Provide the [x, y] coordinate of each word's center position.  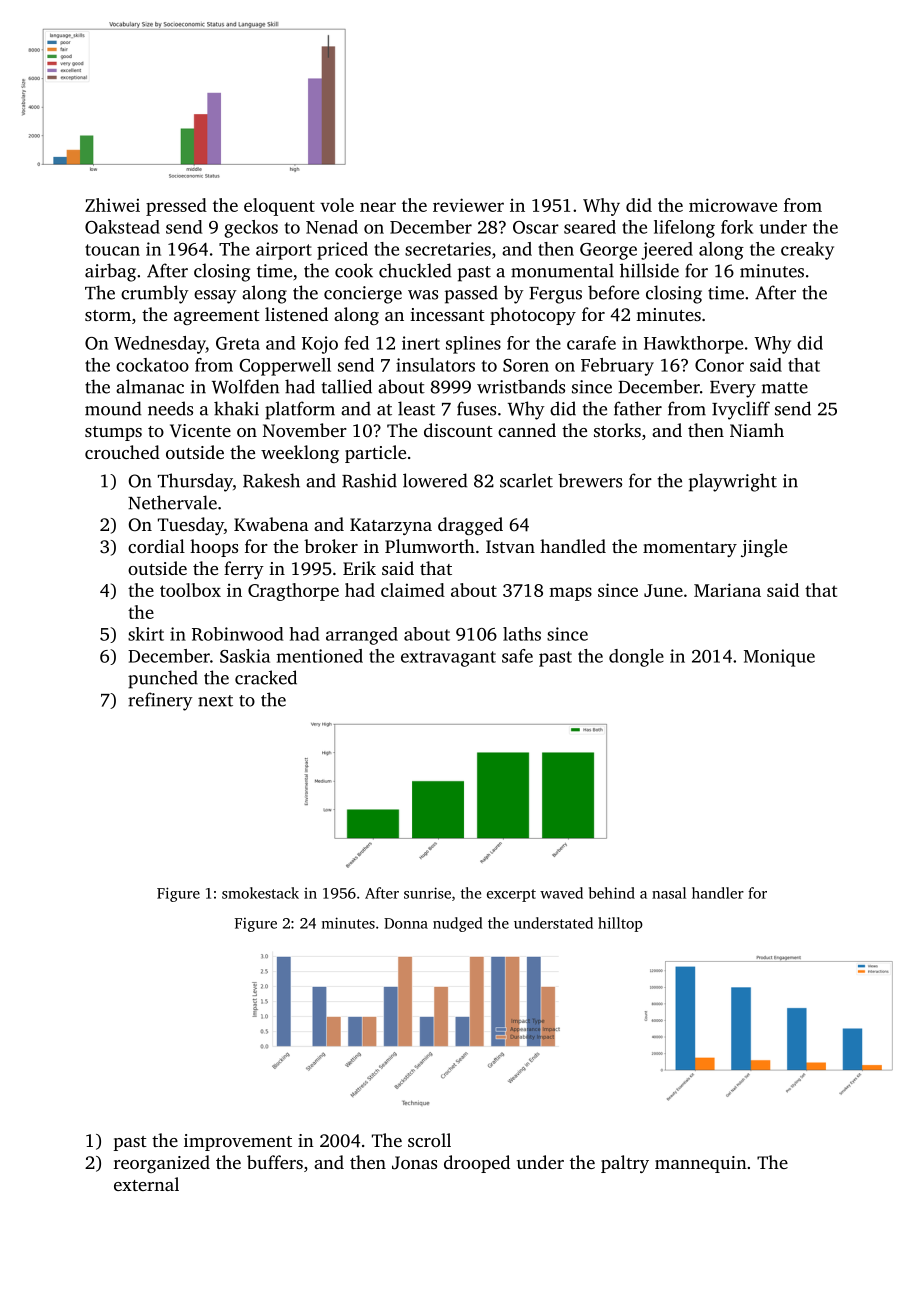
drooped [477, 1164]
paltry [625, 1164]
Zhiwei [112, 205]
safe [517, 656]
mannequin [701, 1164]
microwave [733, 205]
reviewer [468, 205]
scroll [429, 1140]
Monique [779, 658]
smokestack [260, 893]
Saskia [245, 656]
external [146, 1184]
